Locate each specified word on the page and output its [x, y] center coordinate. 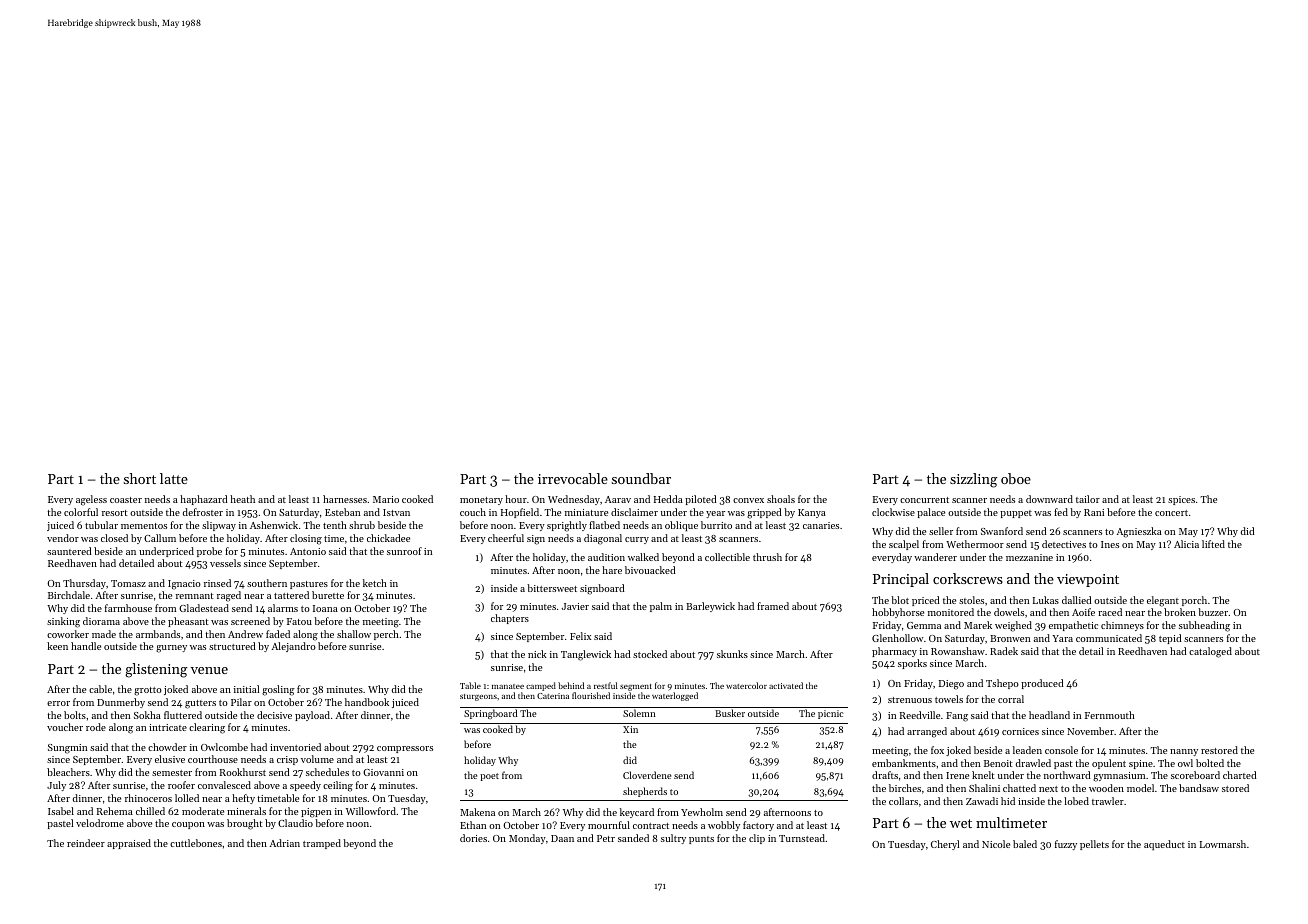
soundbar [641, 478]
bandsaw [1199, 788]
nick [537, 654]
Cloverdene [647, 775]
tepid [1170, 639]
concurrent [924, 500]
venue [209, 670]
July [56, 786]
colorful [81, 512]
